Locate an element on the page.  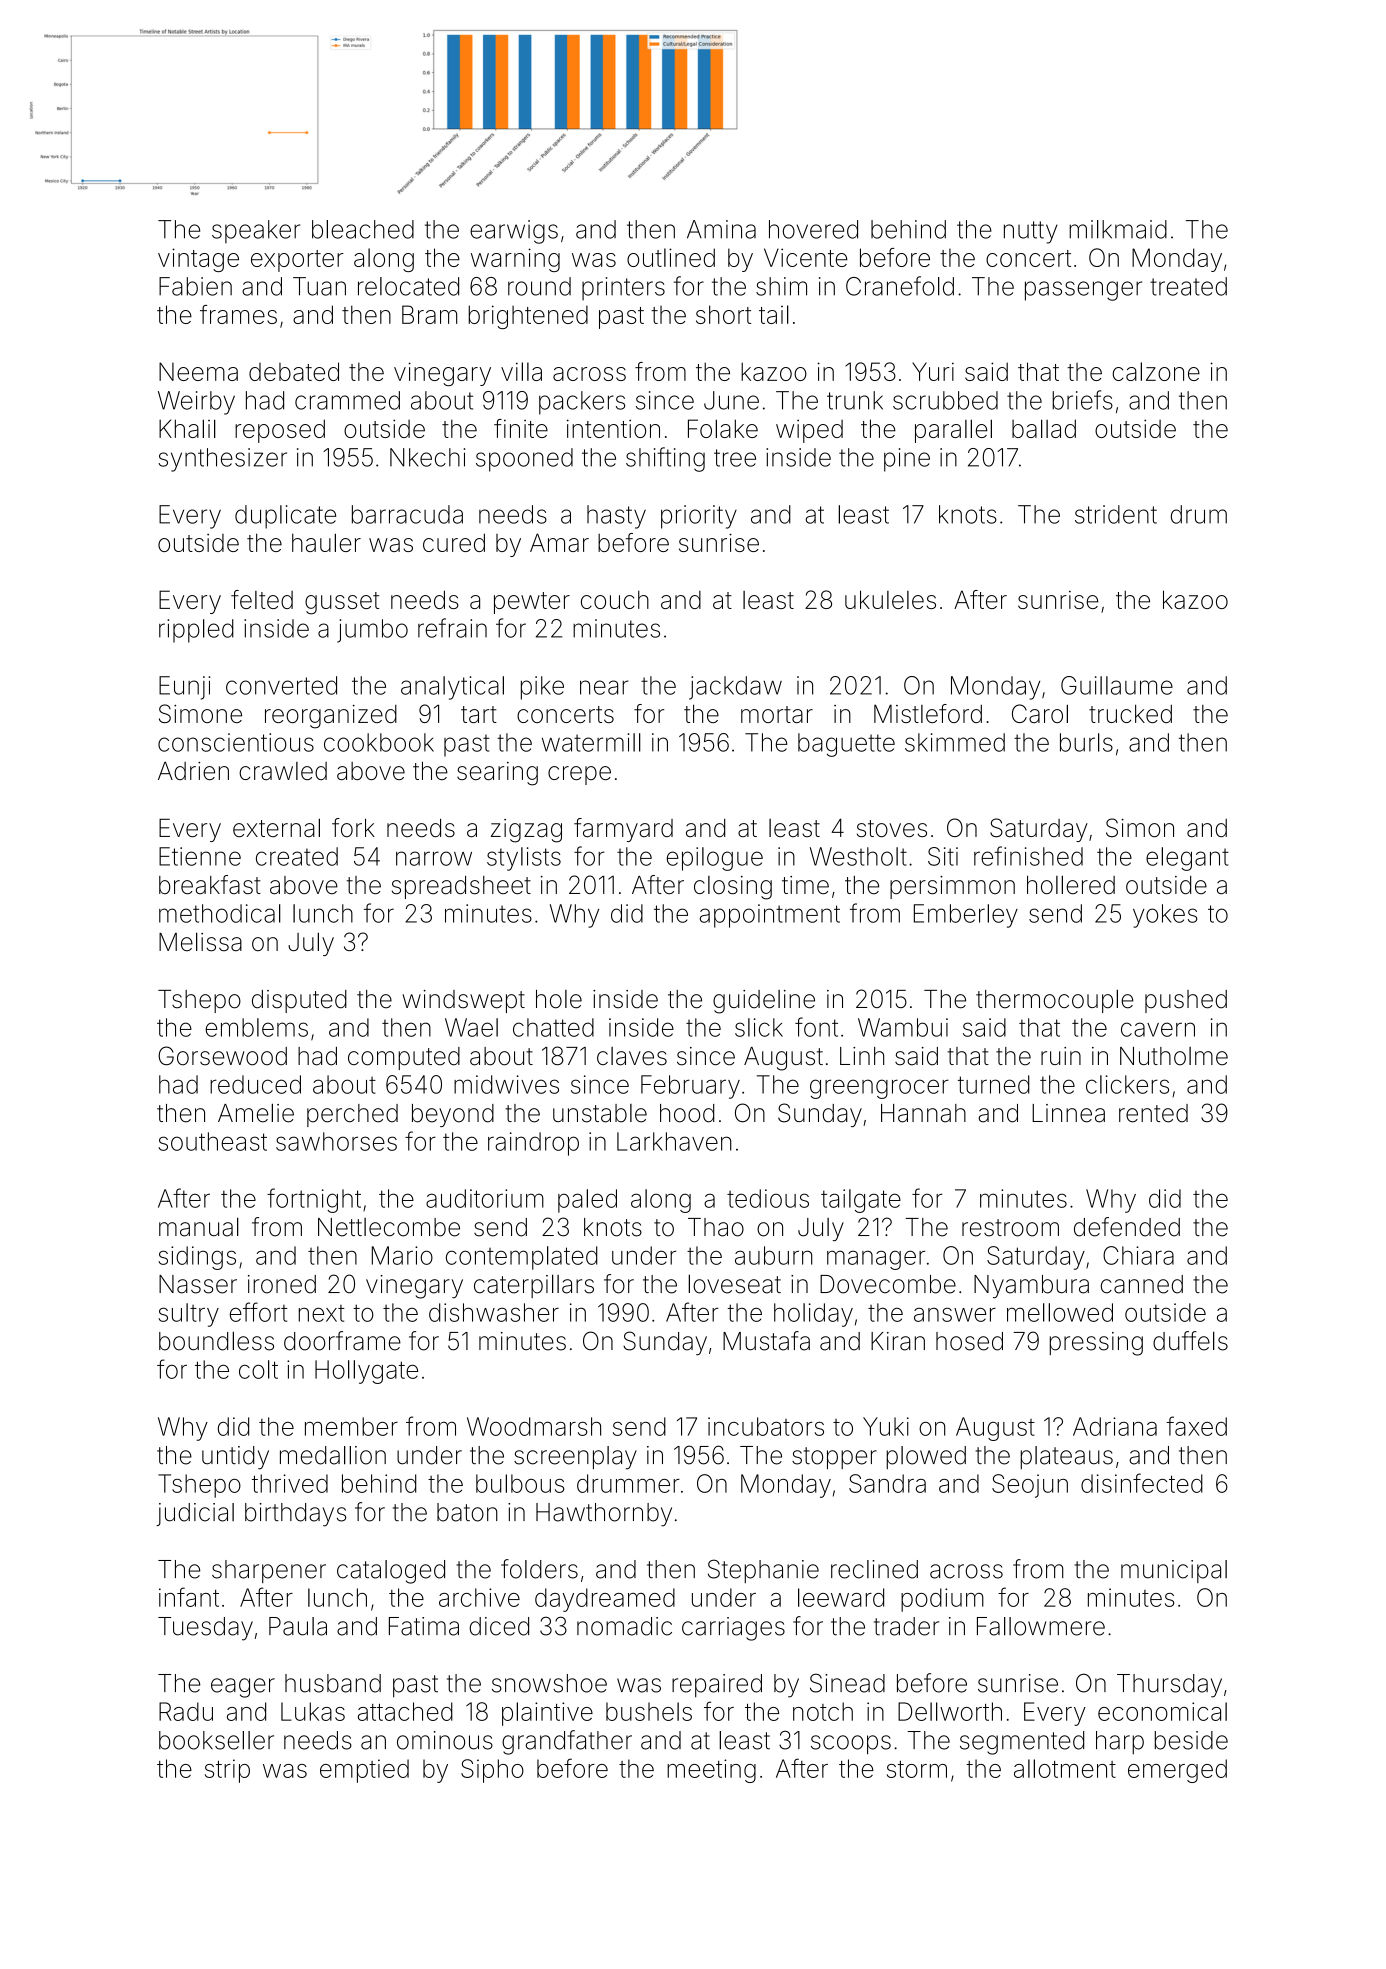
ukuleles is located at coordinates (890, 599).
